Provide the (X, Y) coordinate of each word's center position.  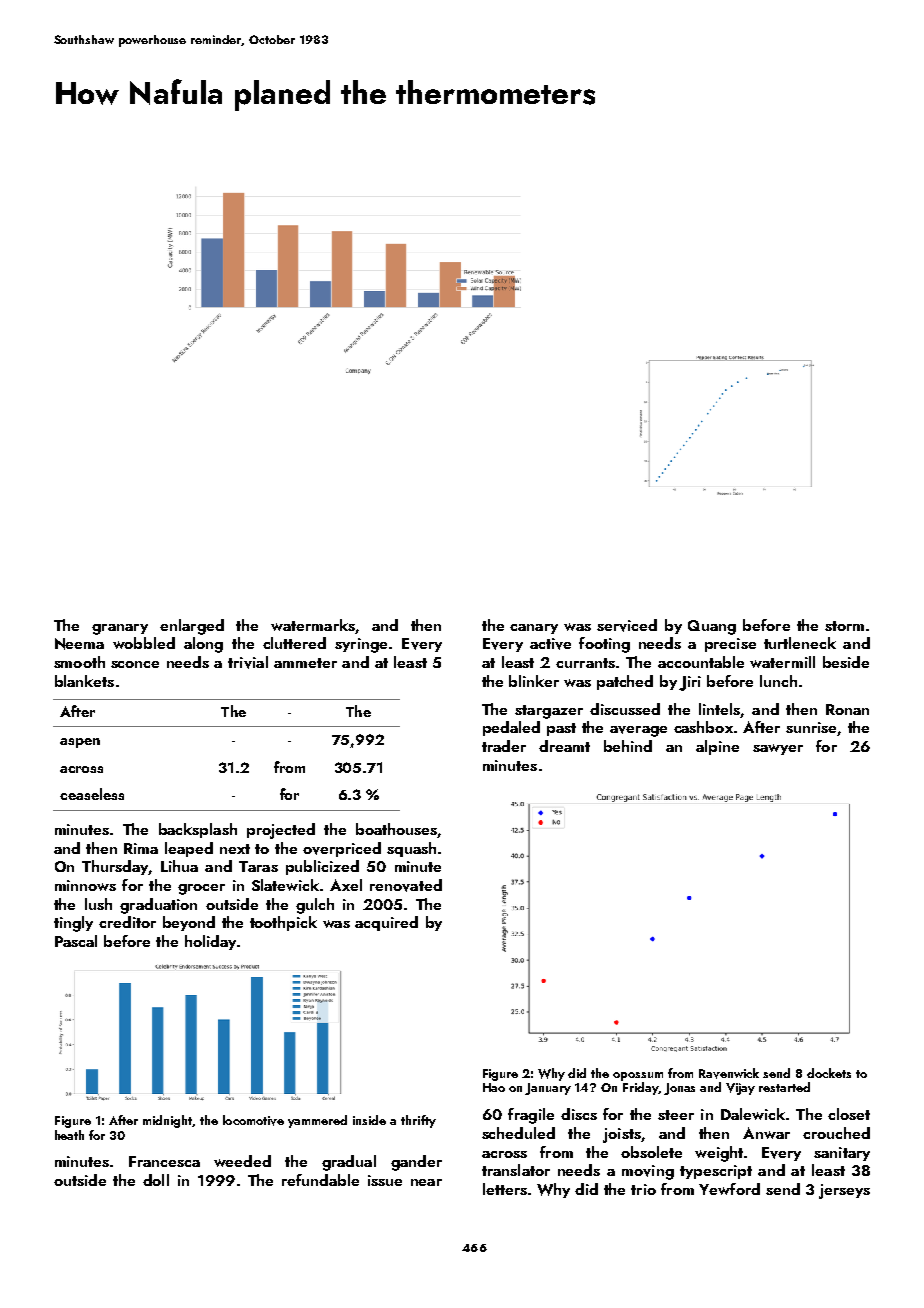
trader (504, 746)
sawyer (778, 749)
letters (505, 1189)
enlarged (192, 627)
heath (69, 1135)
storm (844, 626)
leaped (189, 849)
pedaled (511, 728)
